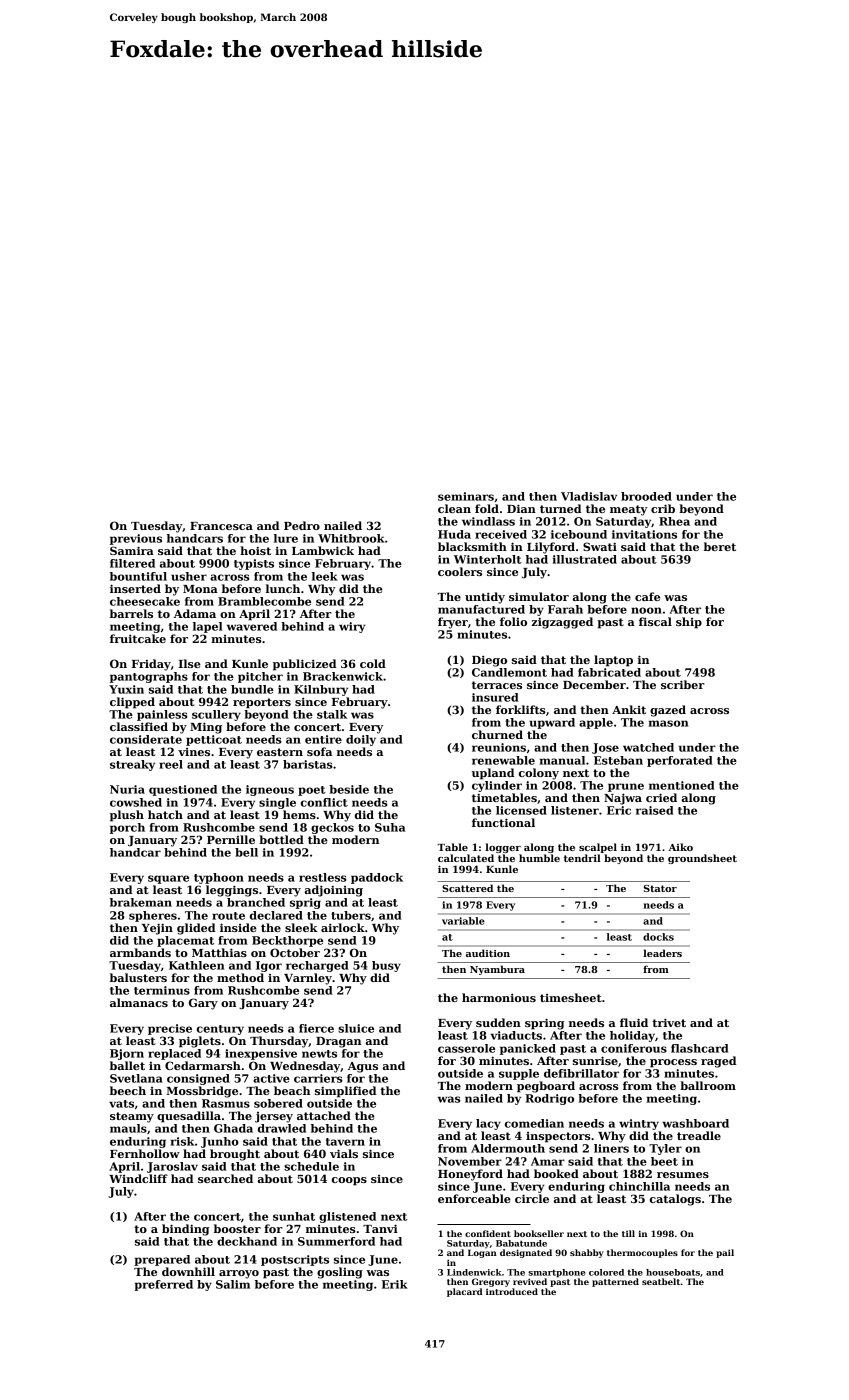 This screenshot has height=1400, width=849. Describe the element at coordinates (163, 1285) in the screenshot. I see `preferred` at that location.
